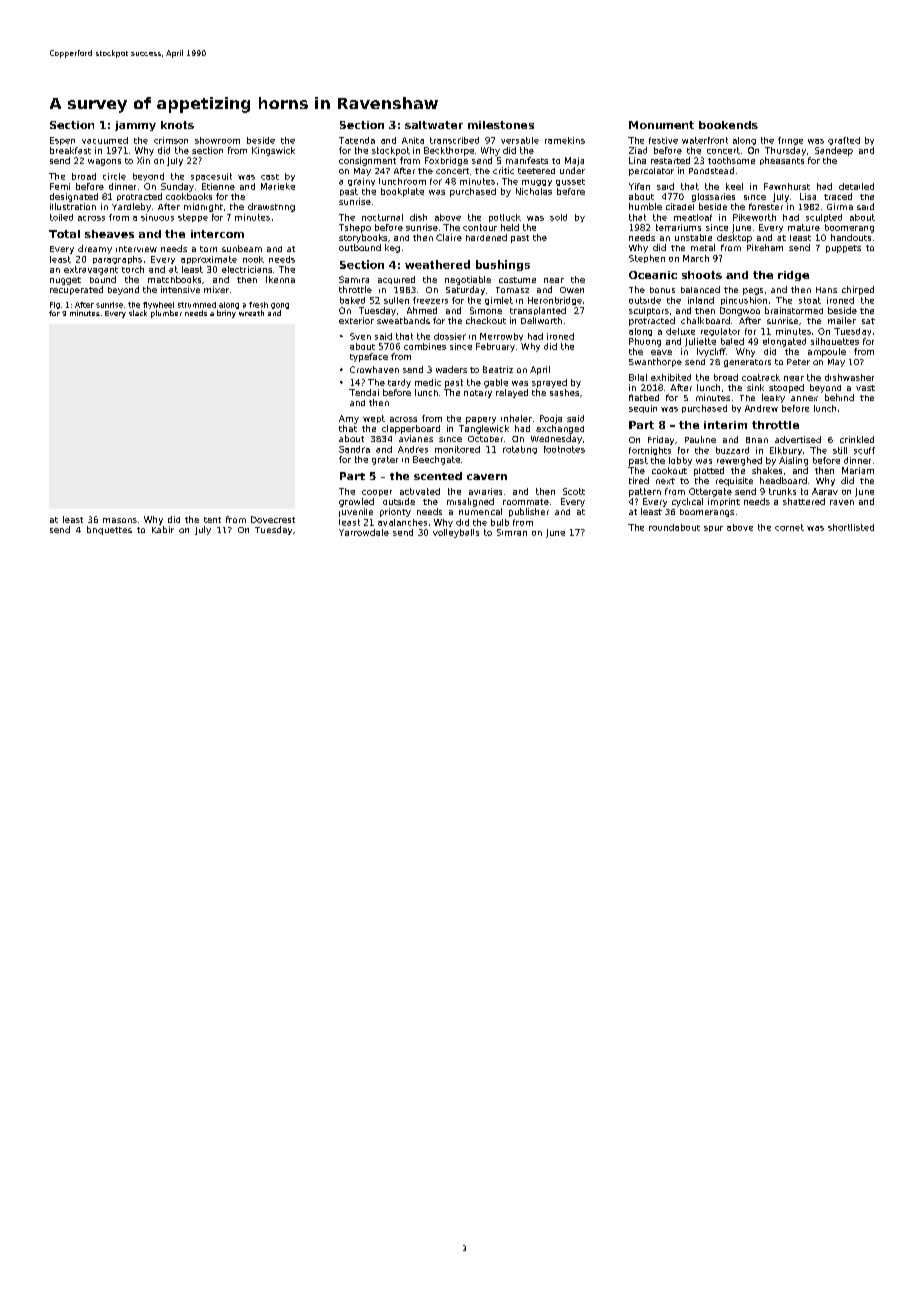 This document has height=1308, width=924. I want to click on sequin, so click(643, 409).
